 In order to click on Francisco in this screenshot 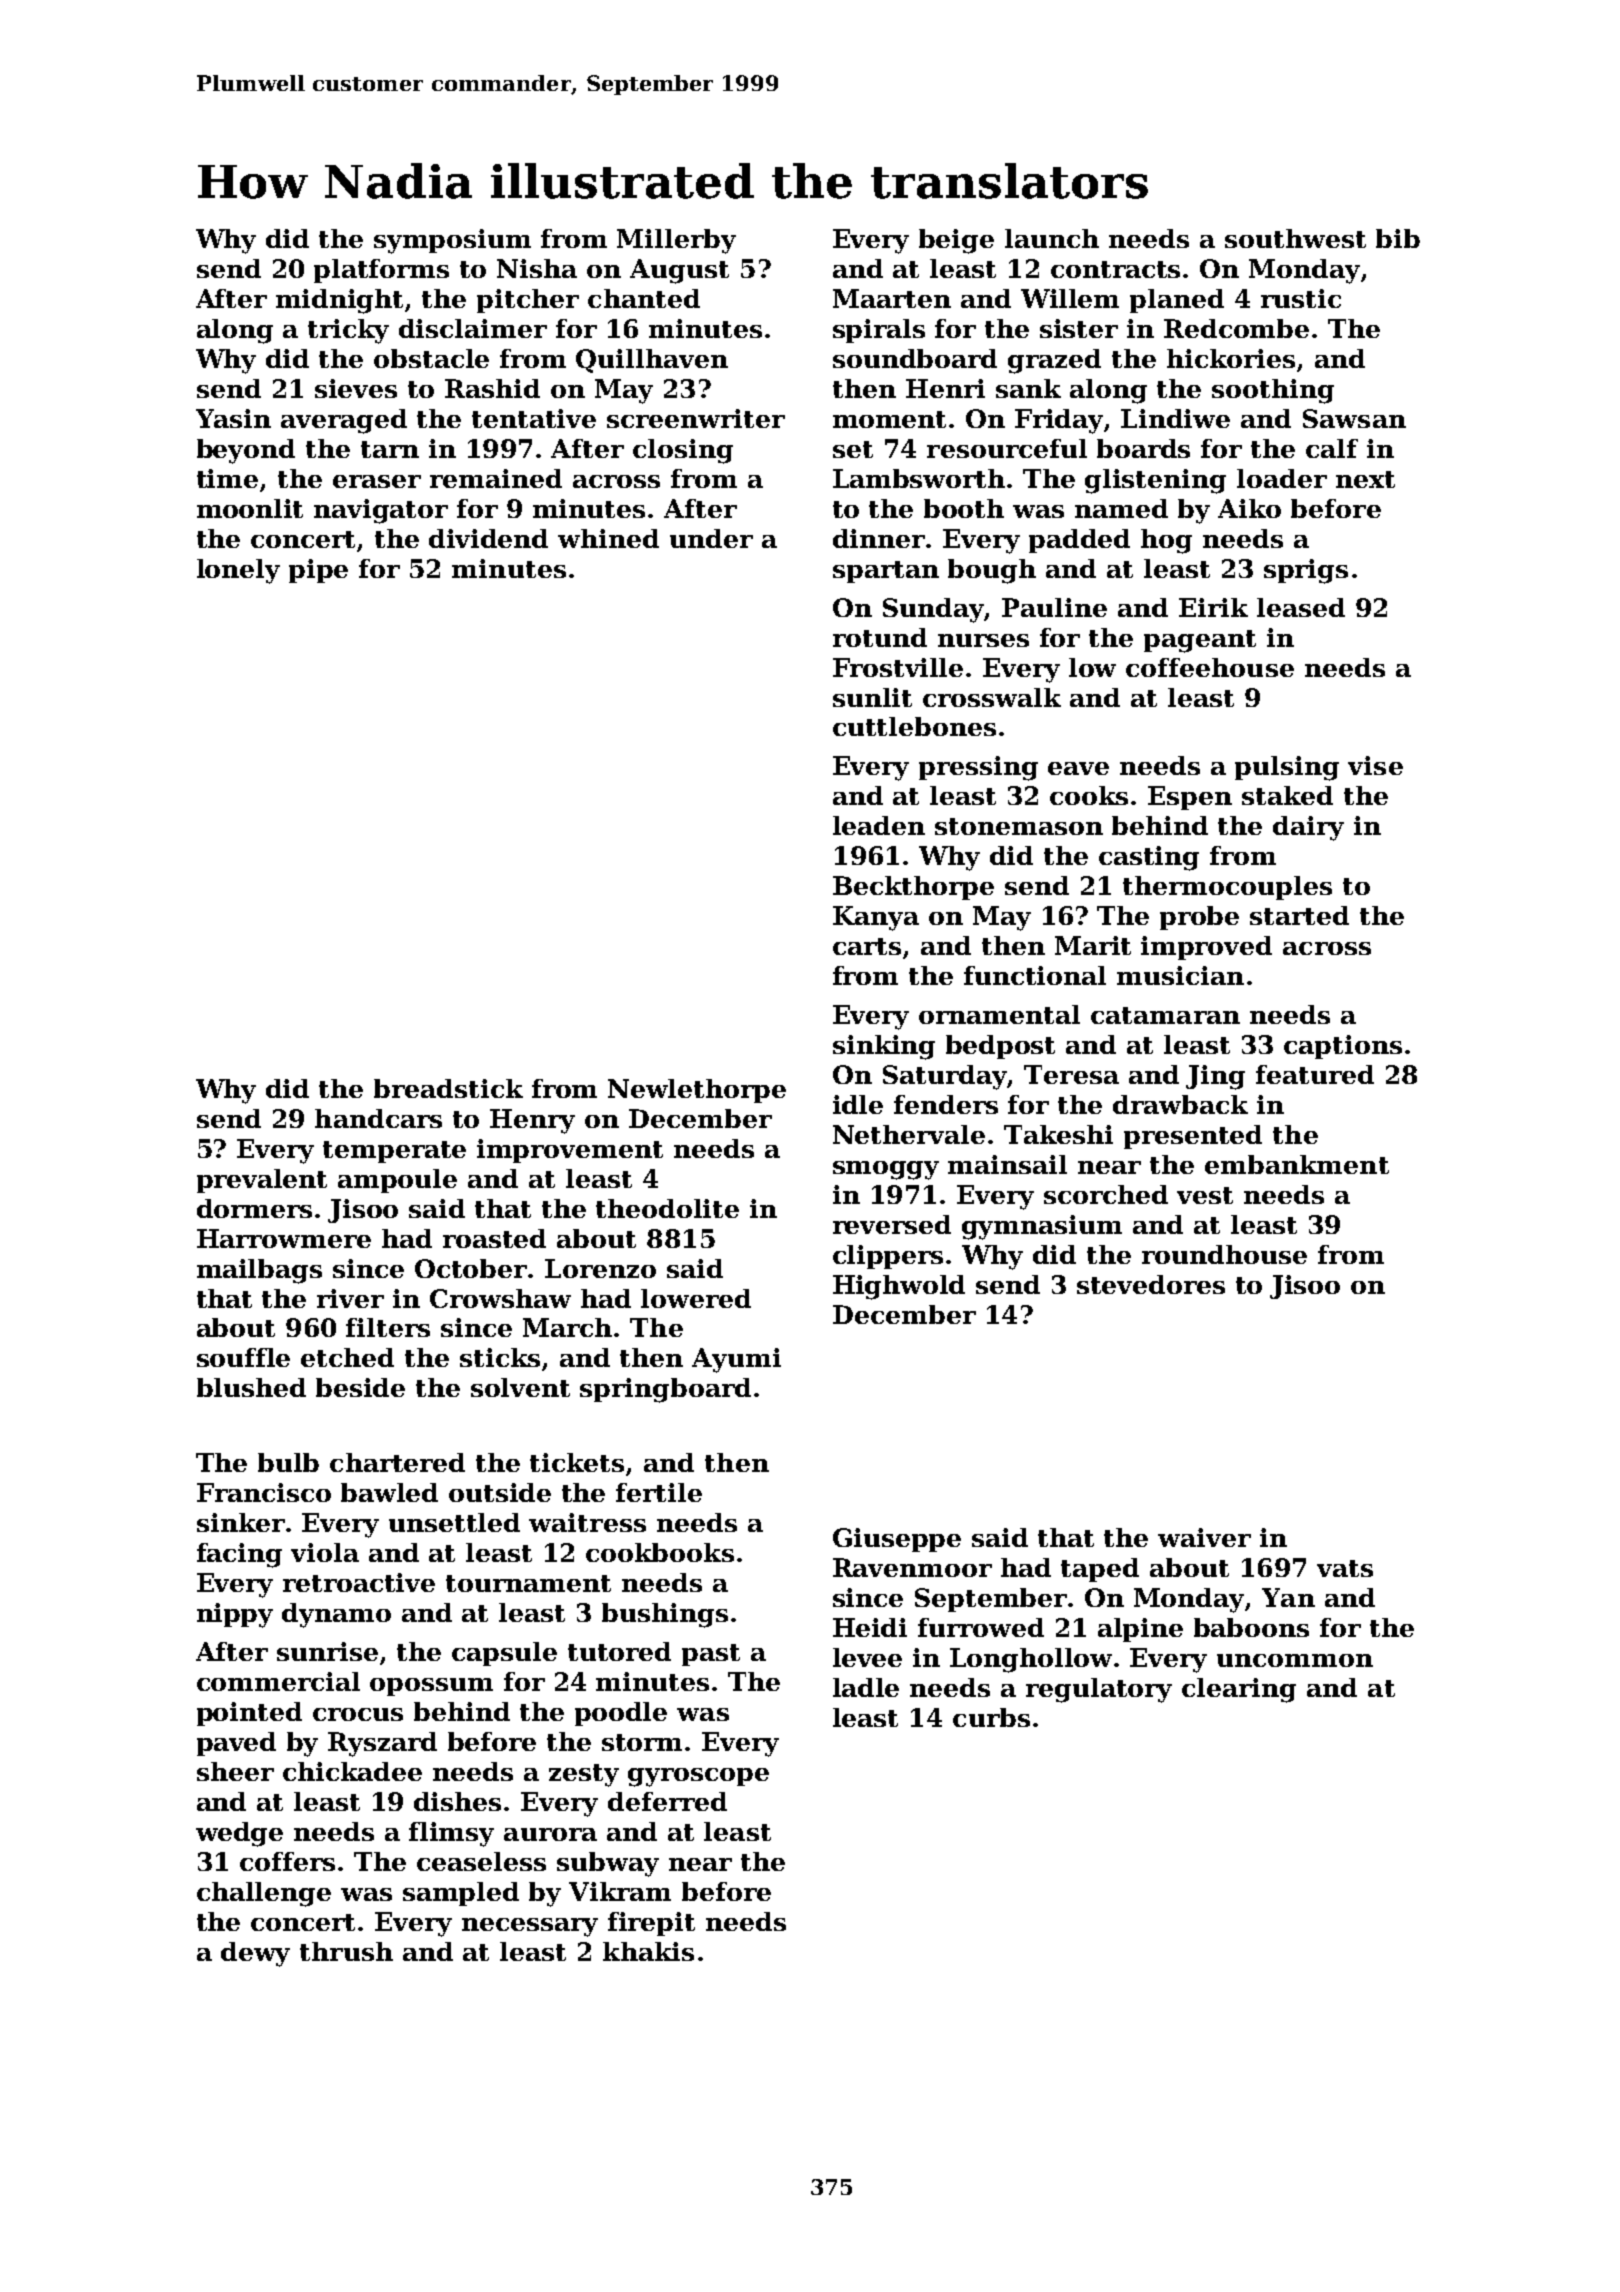, I will do `click(264, 1492)`.
